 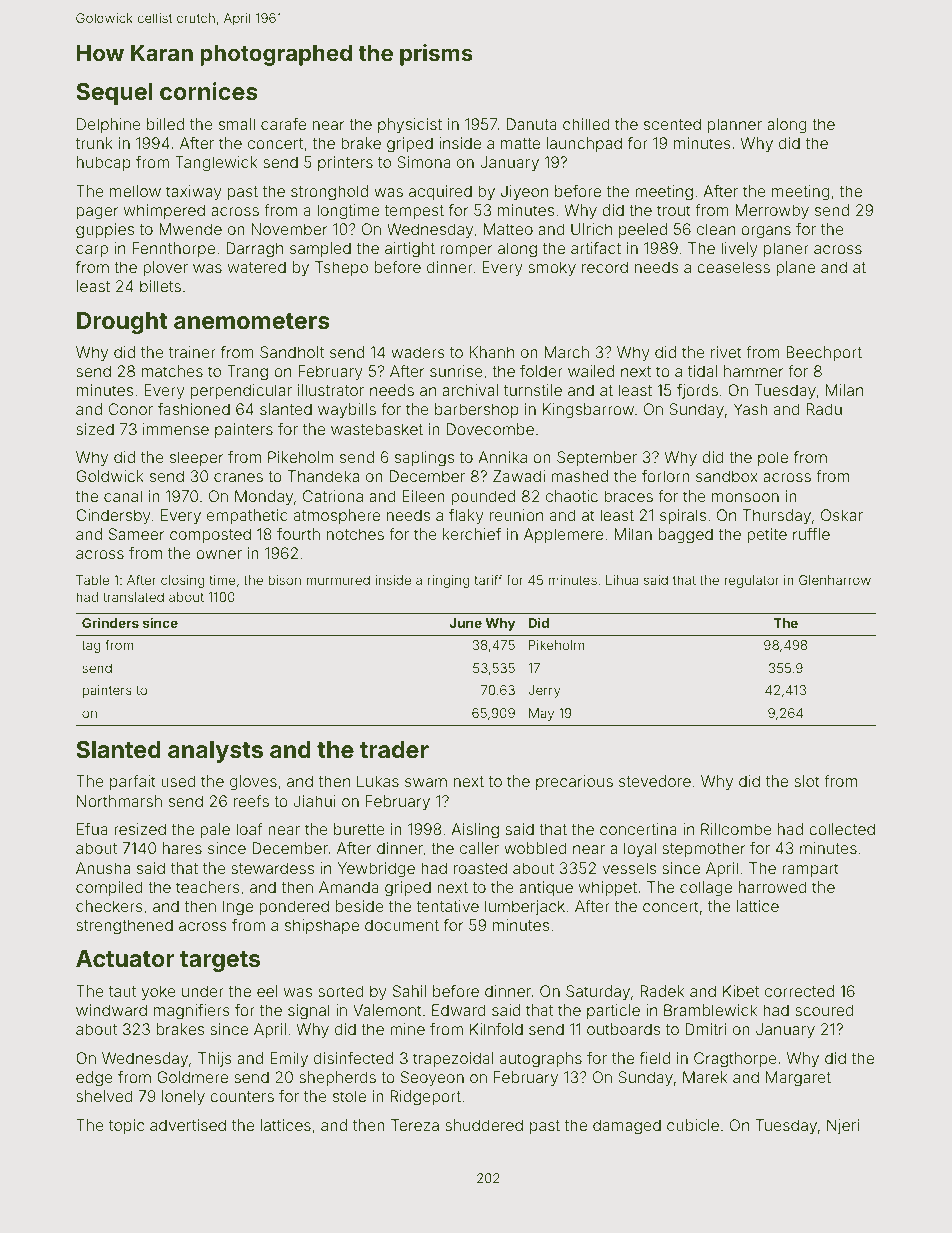 I want to click on billed, so click(x=165, y=124).
